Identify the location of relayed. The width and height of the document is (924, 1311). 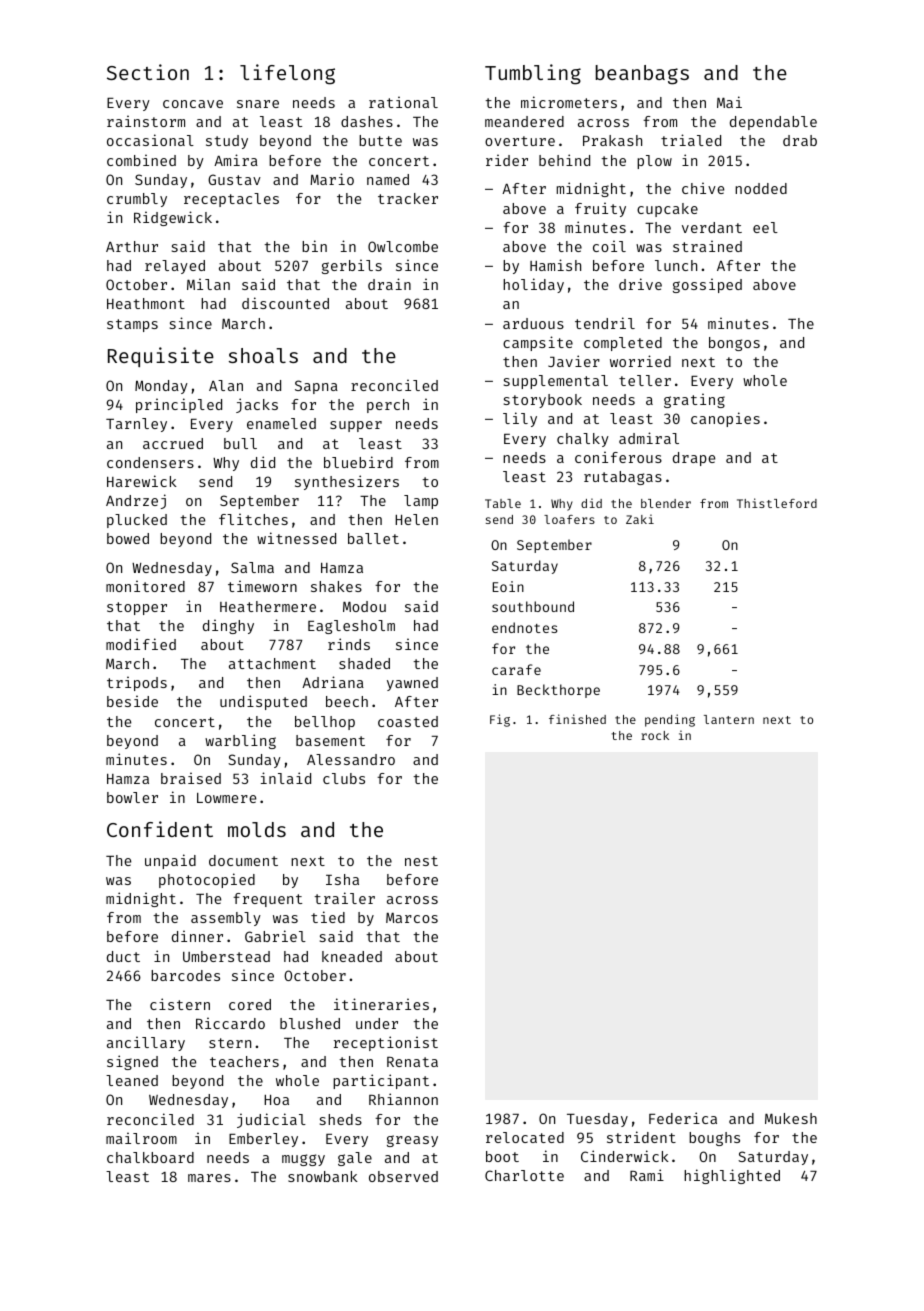
(175, 267).
